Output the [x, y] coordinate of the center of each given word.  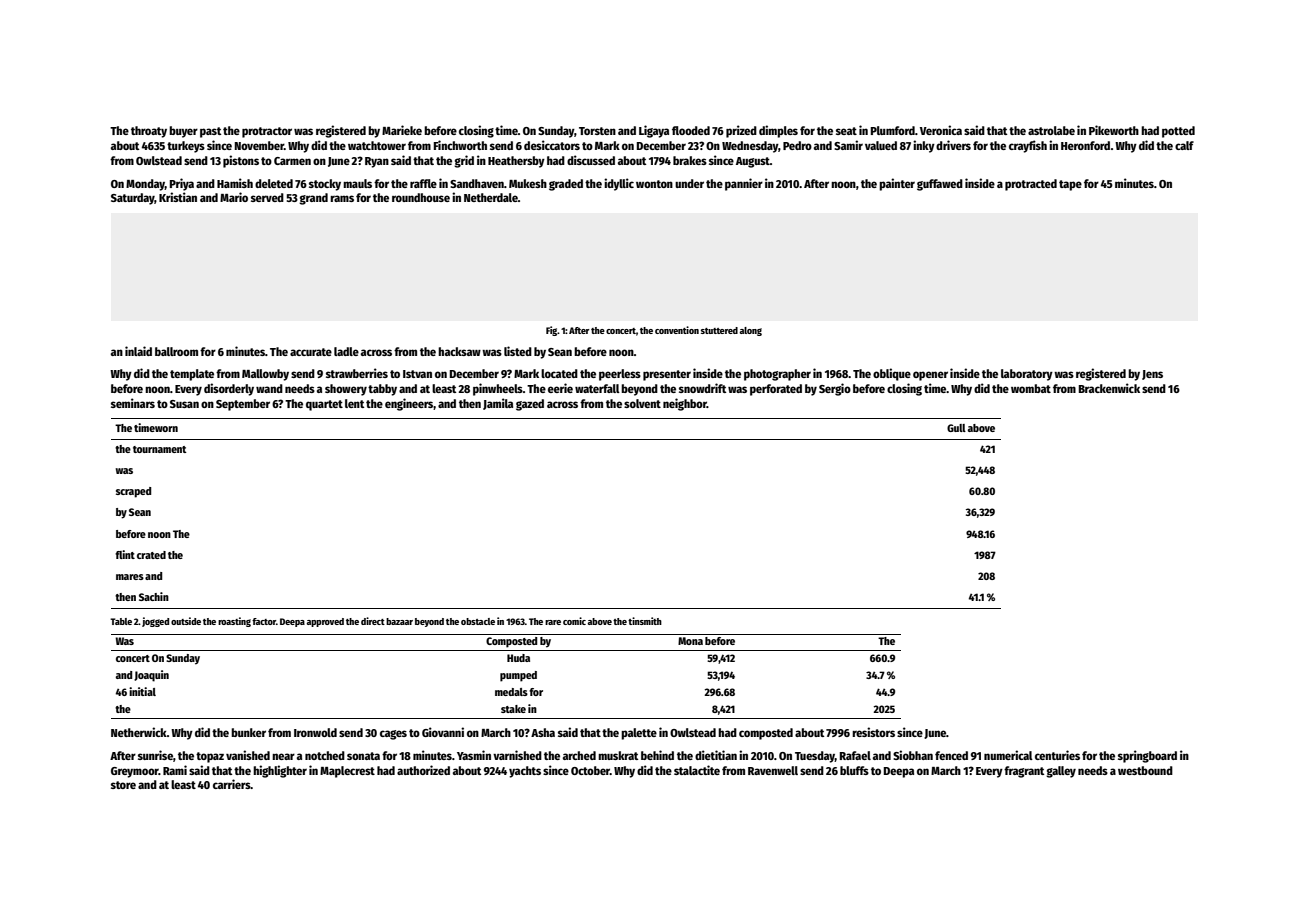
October [590, 770]
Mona [690, 641]
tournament [160, 449]
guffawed [940, 185]
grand [313, 199]
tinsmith [645, 621]
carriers [232, 784]
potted [1178, 132]
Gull [956, 428]
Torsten [597, 131]
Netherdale [491, 197]
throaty [149, 132]
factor [264, 621]
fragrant [1024, 772]
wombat [1031, 388]
